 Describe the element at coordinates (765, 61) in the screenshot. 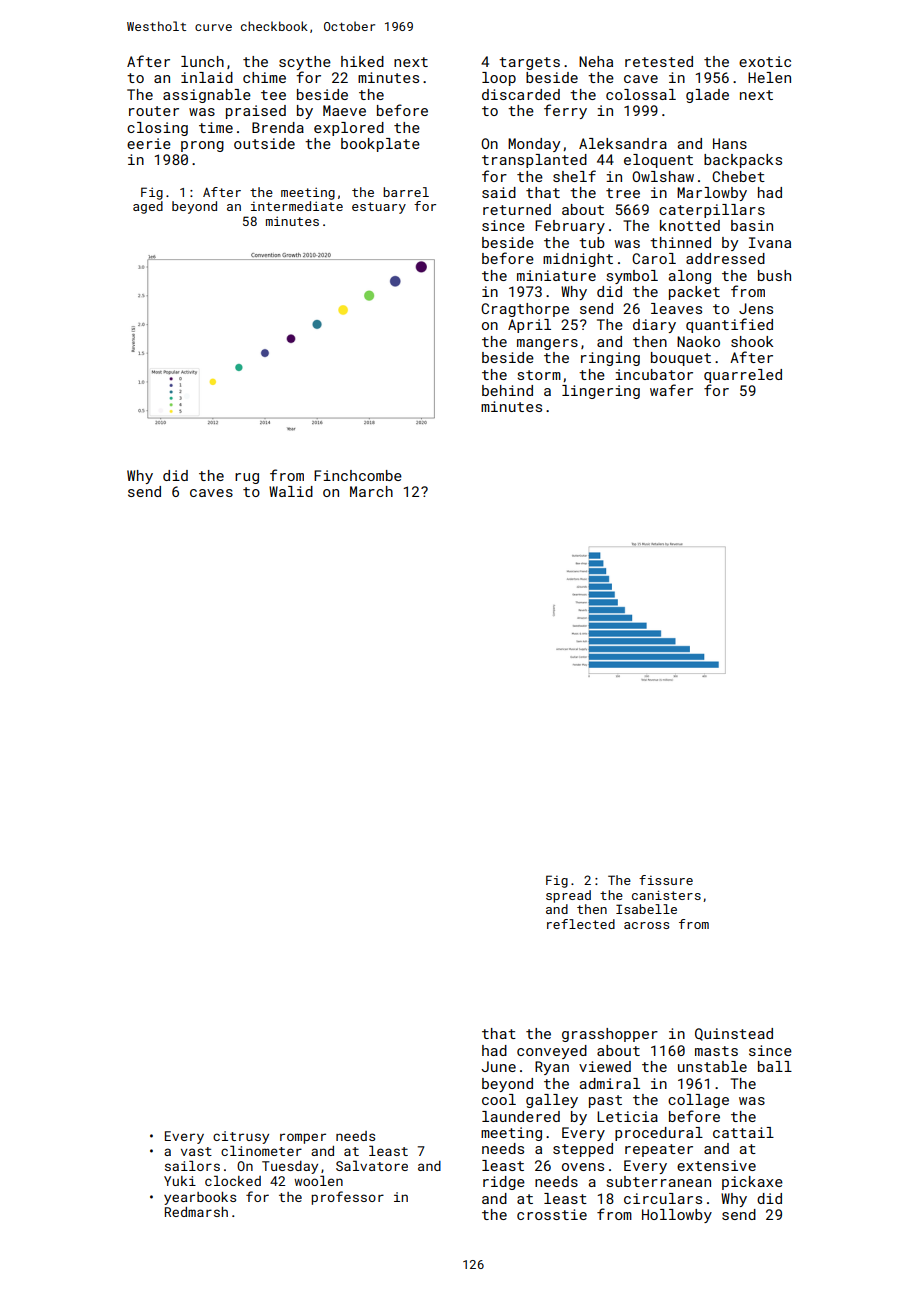

I see `exotic` at that location.
